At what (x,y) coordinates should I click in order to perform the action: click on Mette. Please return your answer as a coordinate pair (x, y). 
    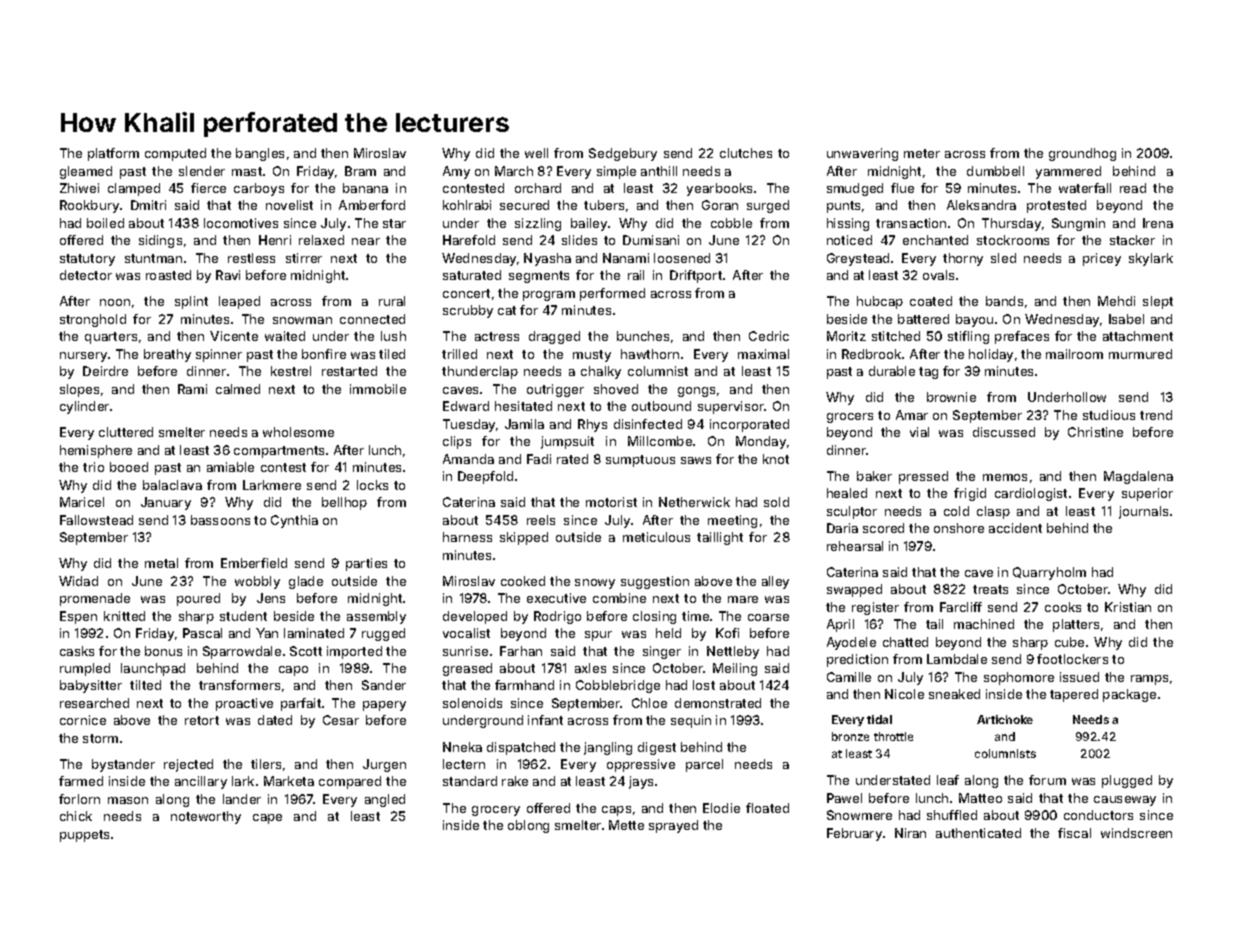
    Looking at the image, I should click on (626, 825).
